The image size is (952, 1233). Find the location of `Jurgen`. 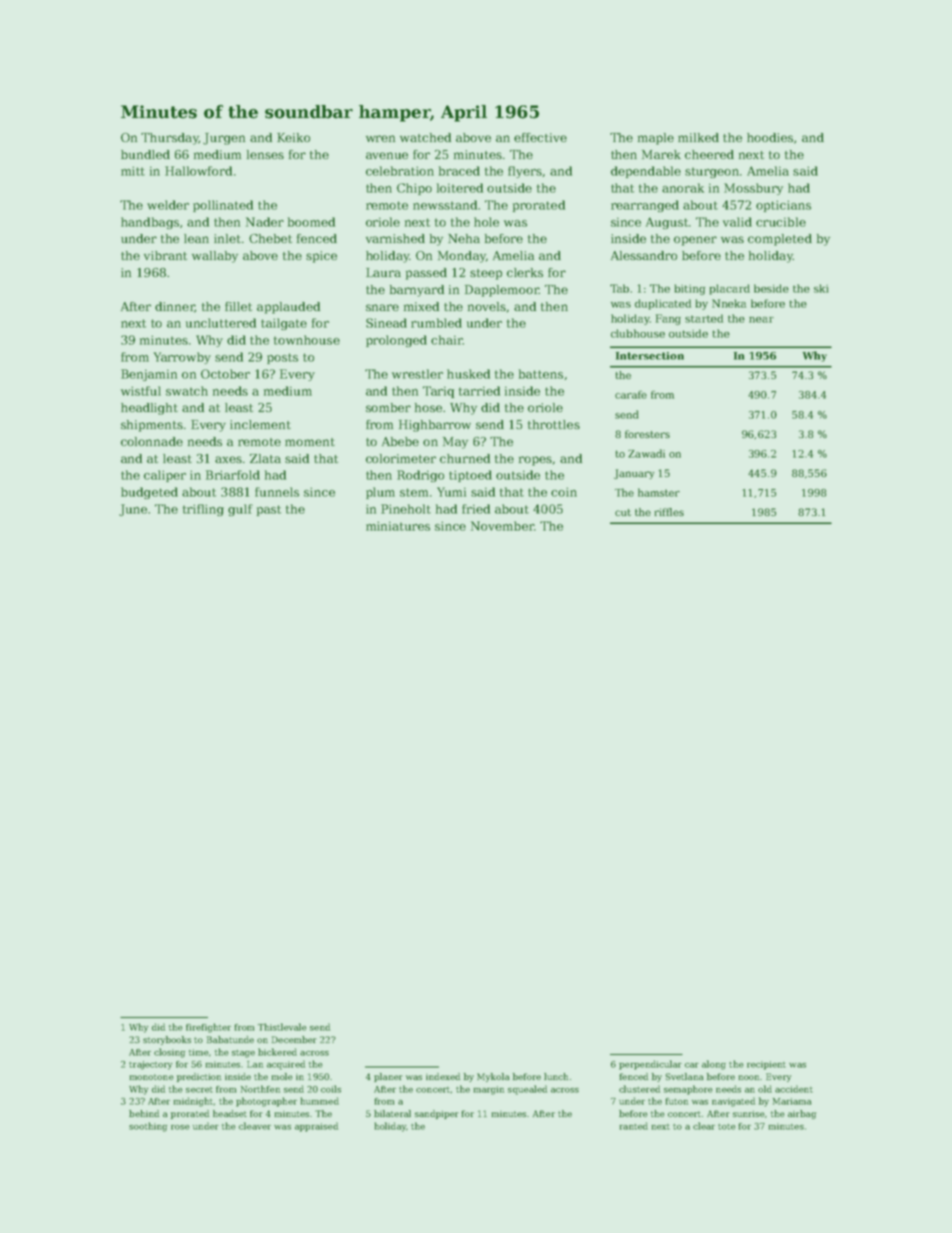

Jurgen is located at coordinates (224, 139).
